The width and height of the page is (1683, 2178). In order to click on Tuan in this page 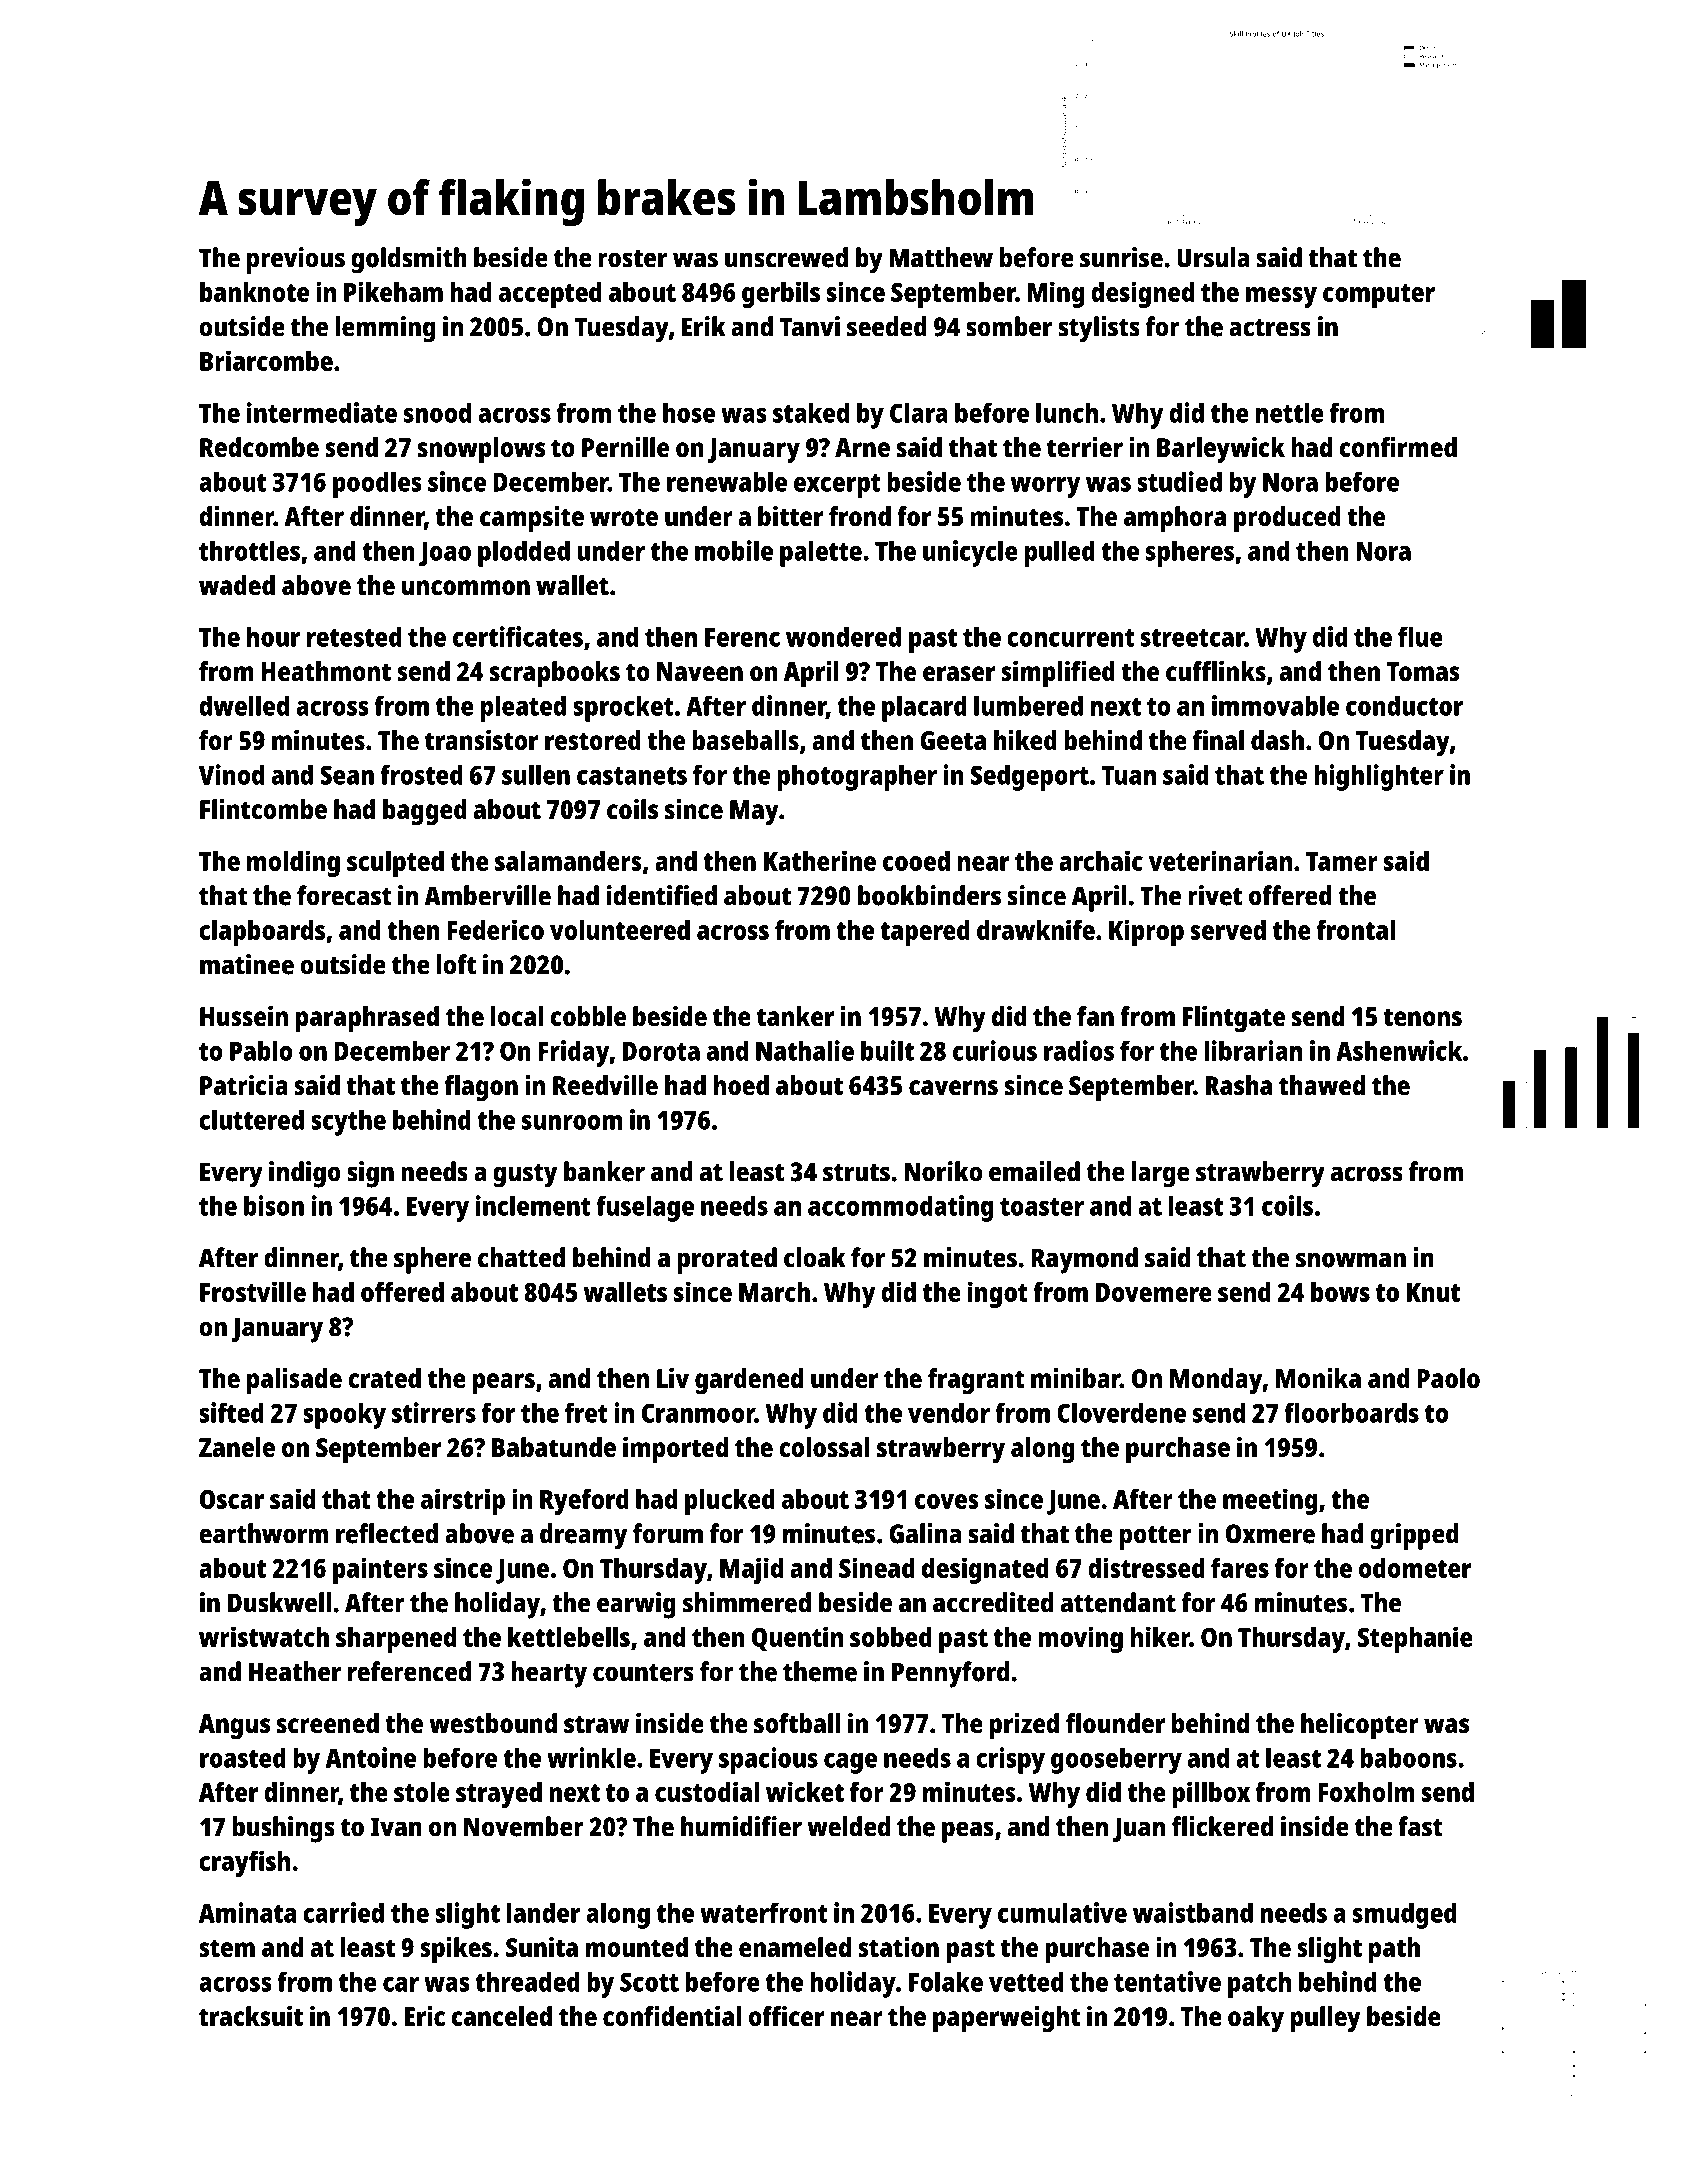, I will do `click(1129, 775)`.
